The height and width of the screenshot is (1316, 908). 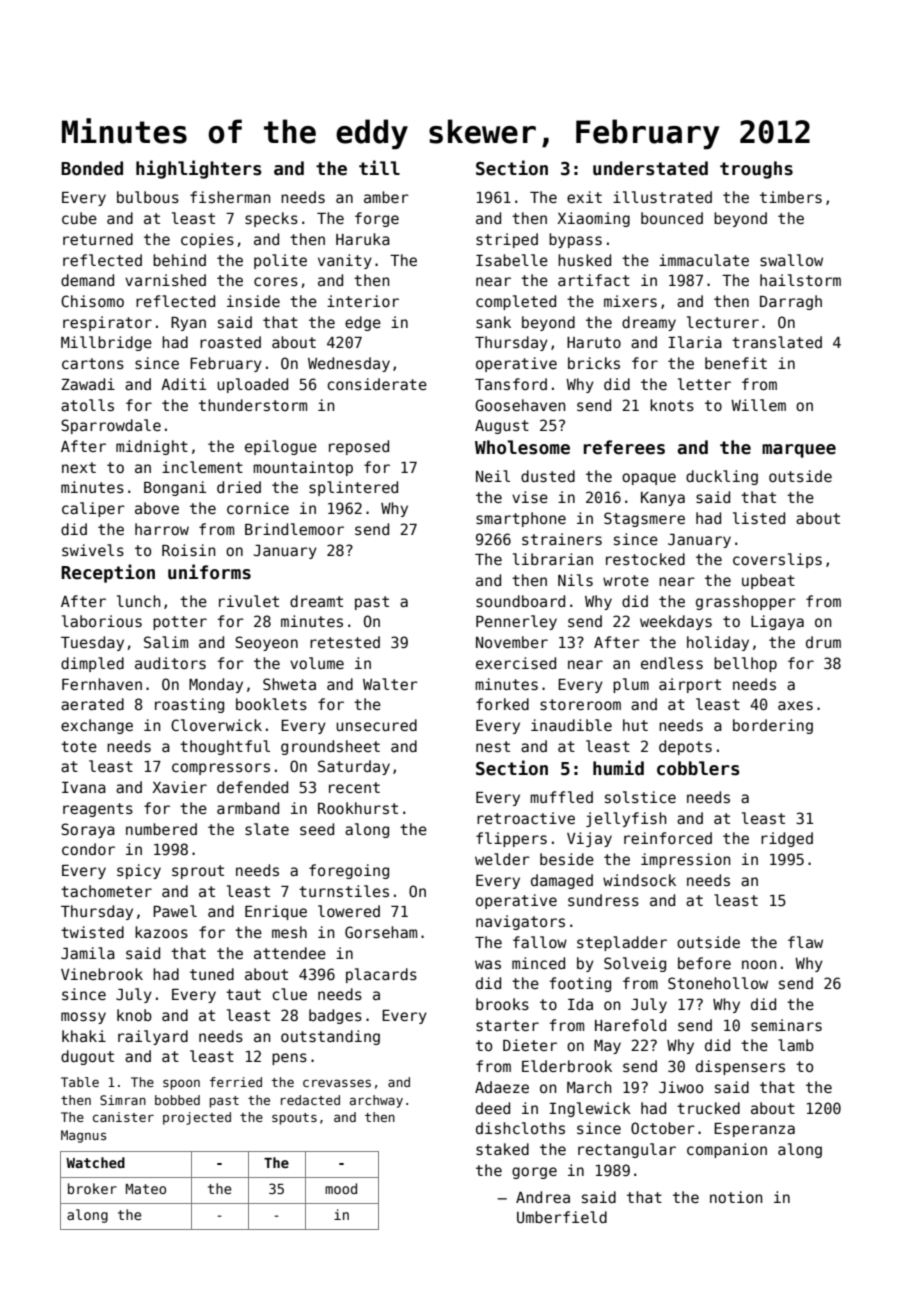 I want to click on uniforms, so click(x=209, y=572).
